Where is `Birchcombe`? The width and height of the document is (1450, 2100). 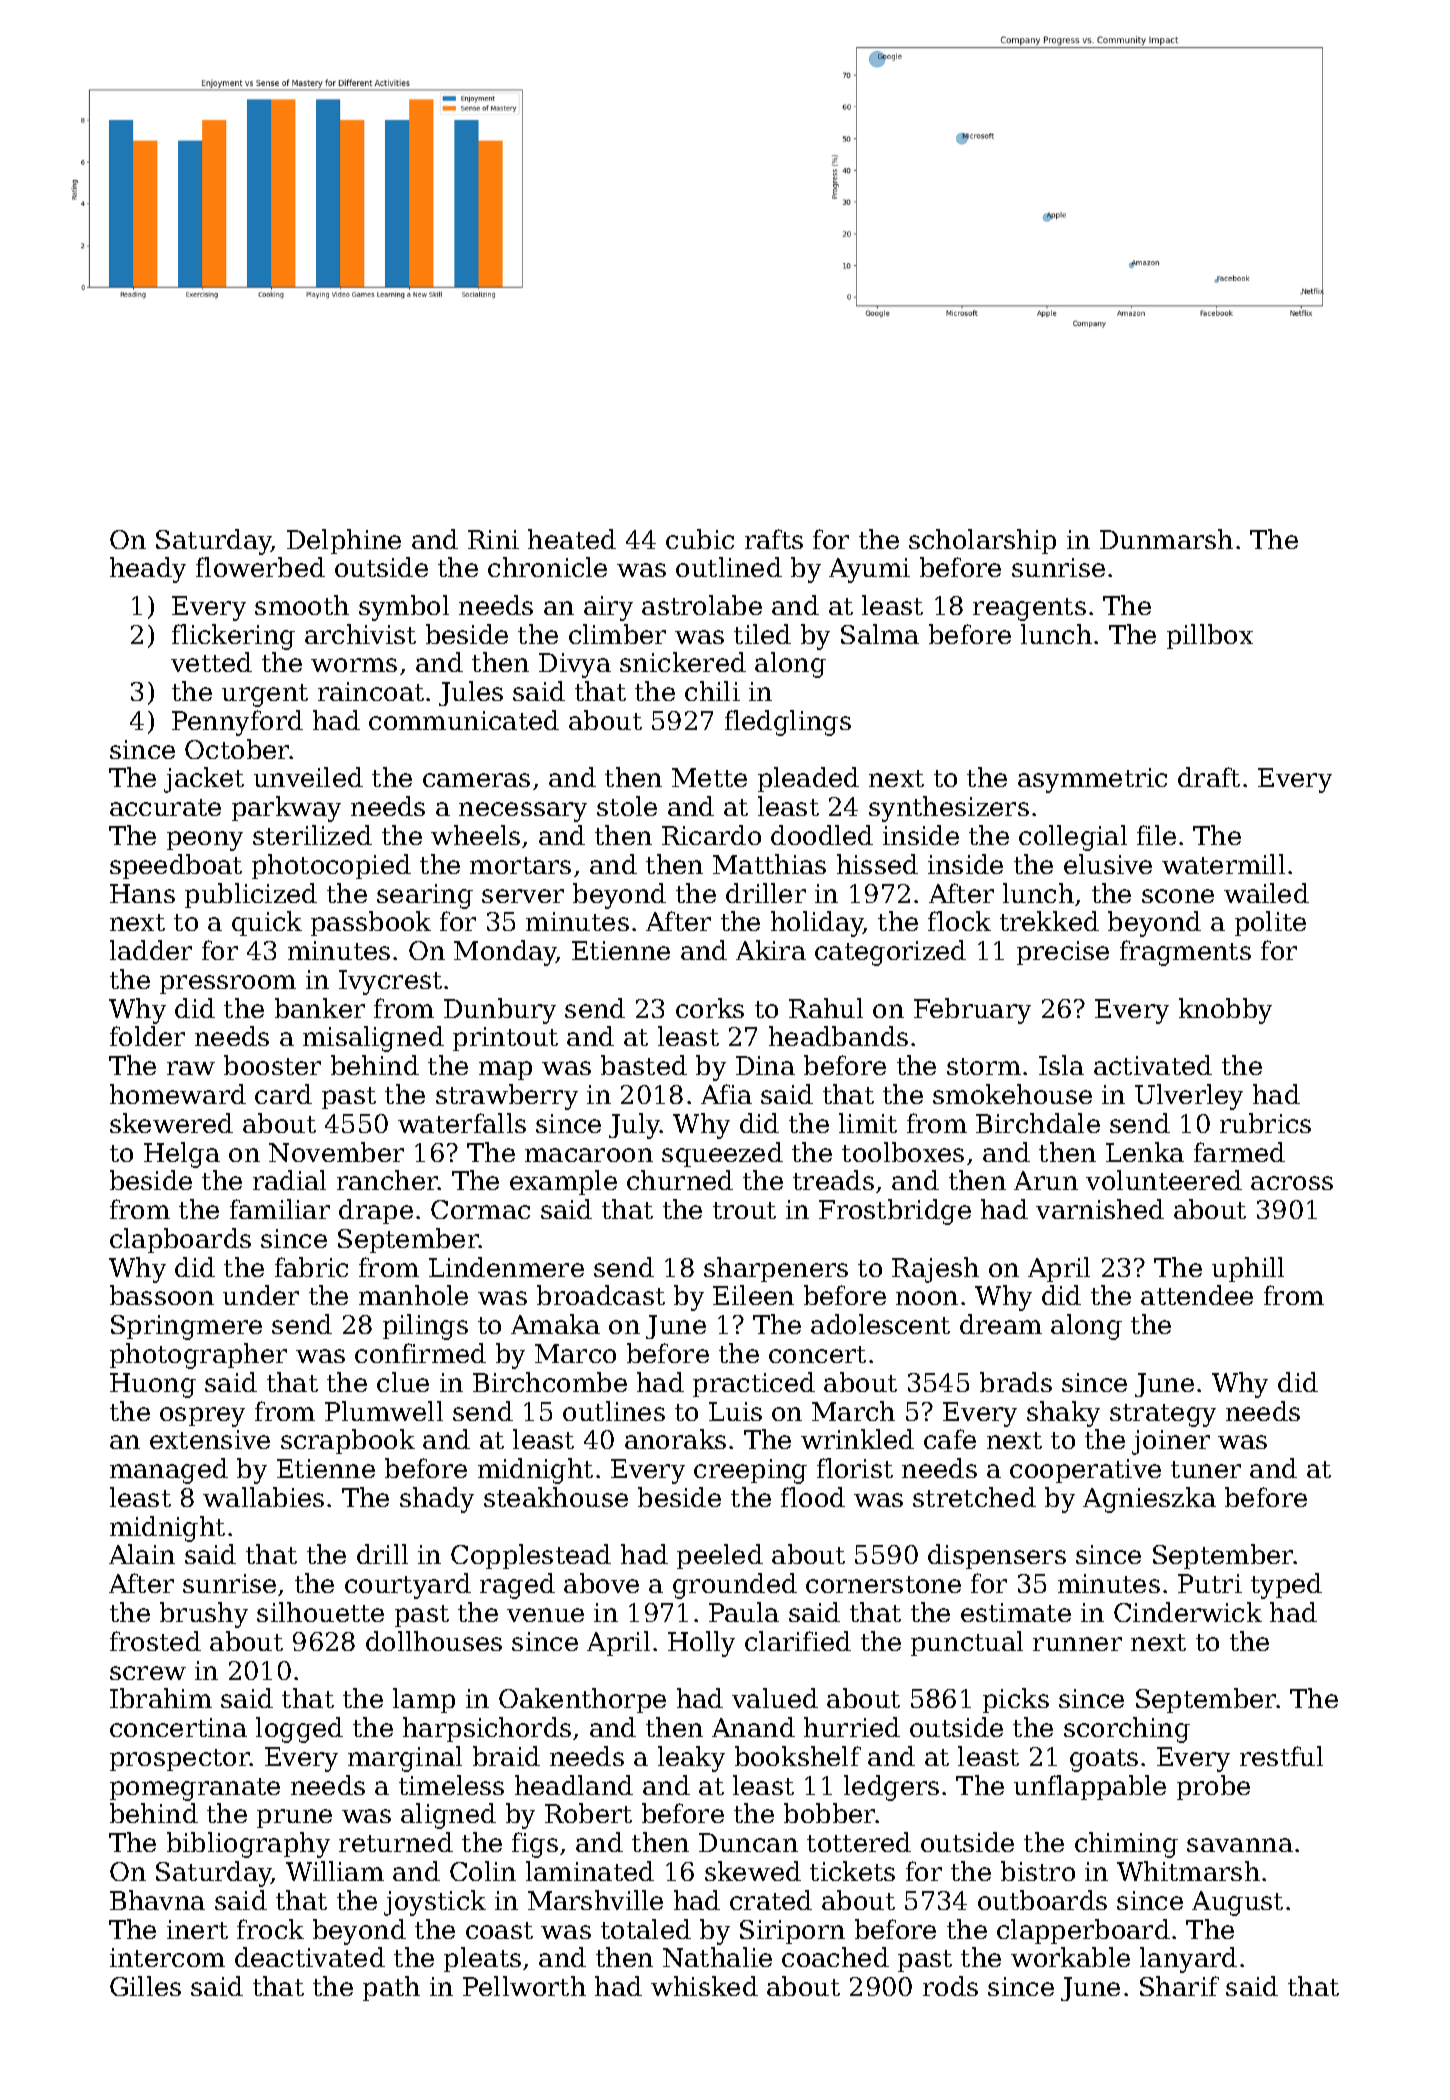
Birchcombe is located at coordinates (550, 1382).
